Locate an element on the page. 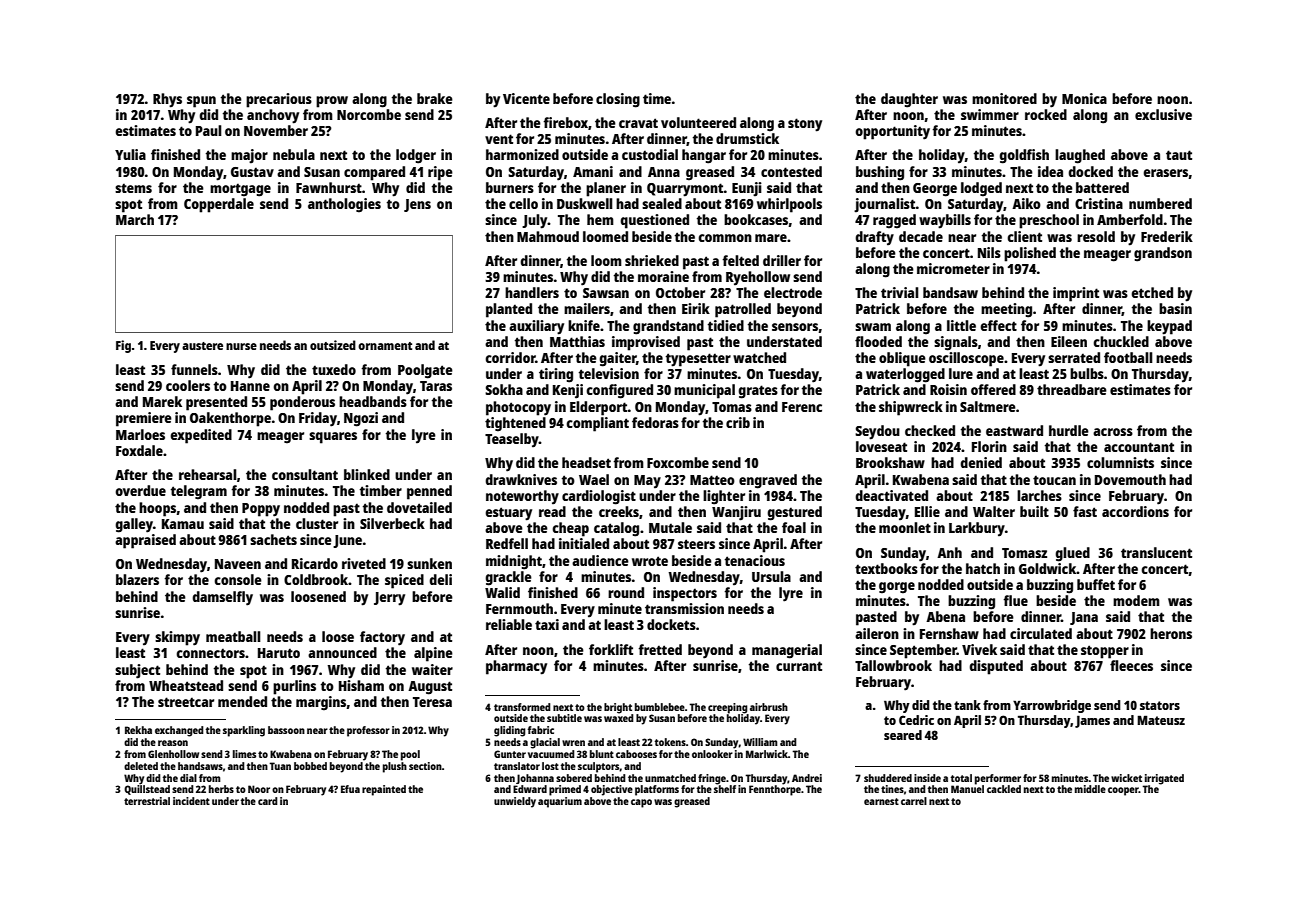 The height and width of the image is (924, 1308). carrel is located at coordinates (914, 801).
